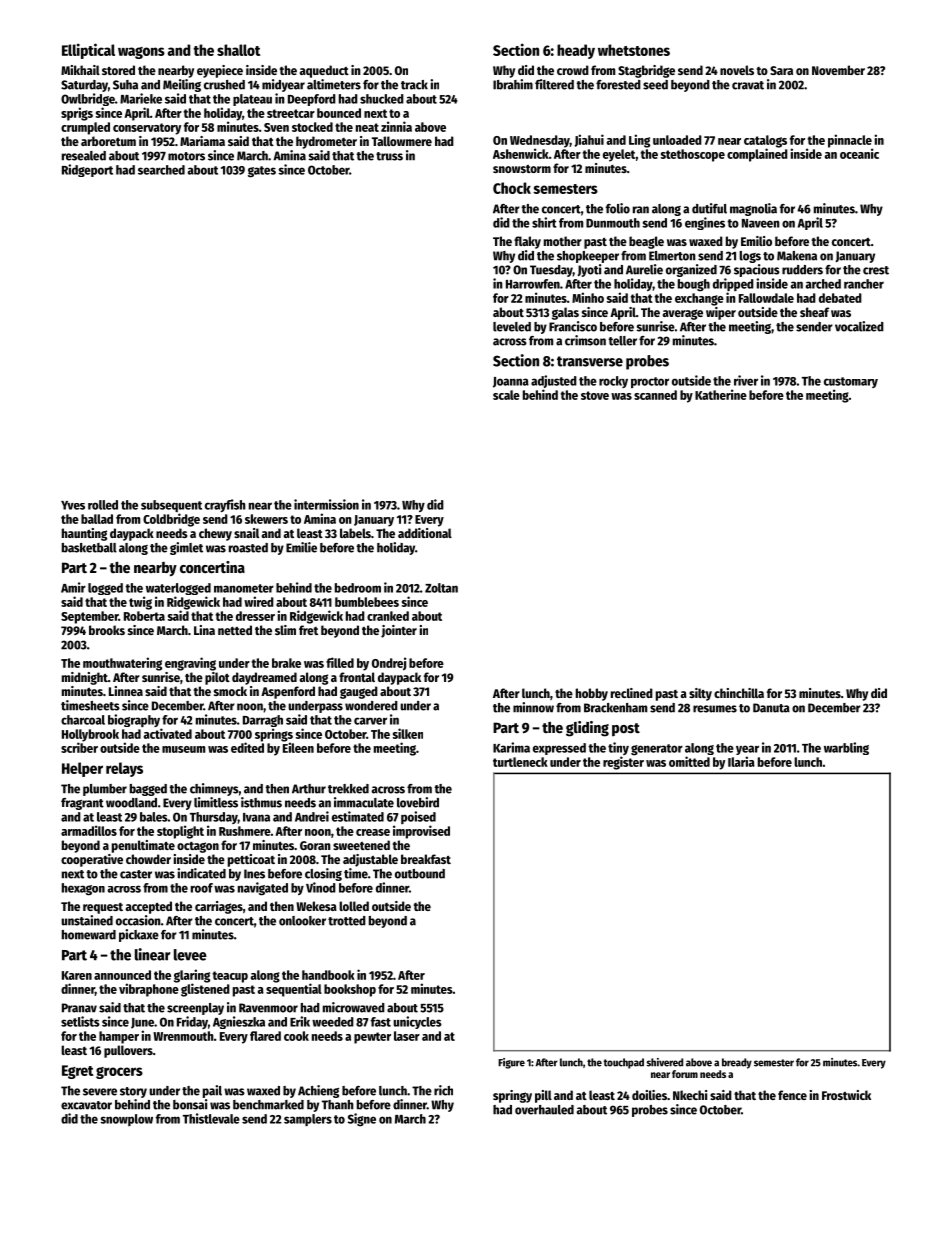  What do you see at coordinates (186, 548) in the document?
I see `gimlet` at bounding box center [186, 548].
